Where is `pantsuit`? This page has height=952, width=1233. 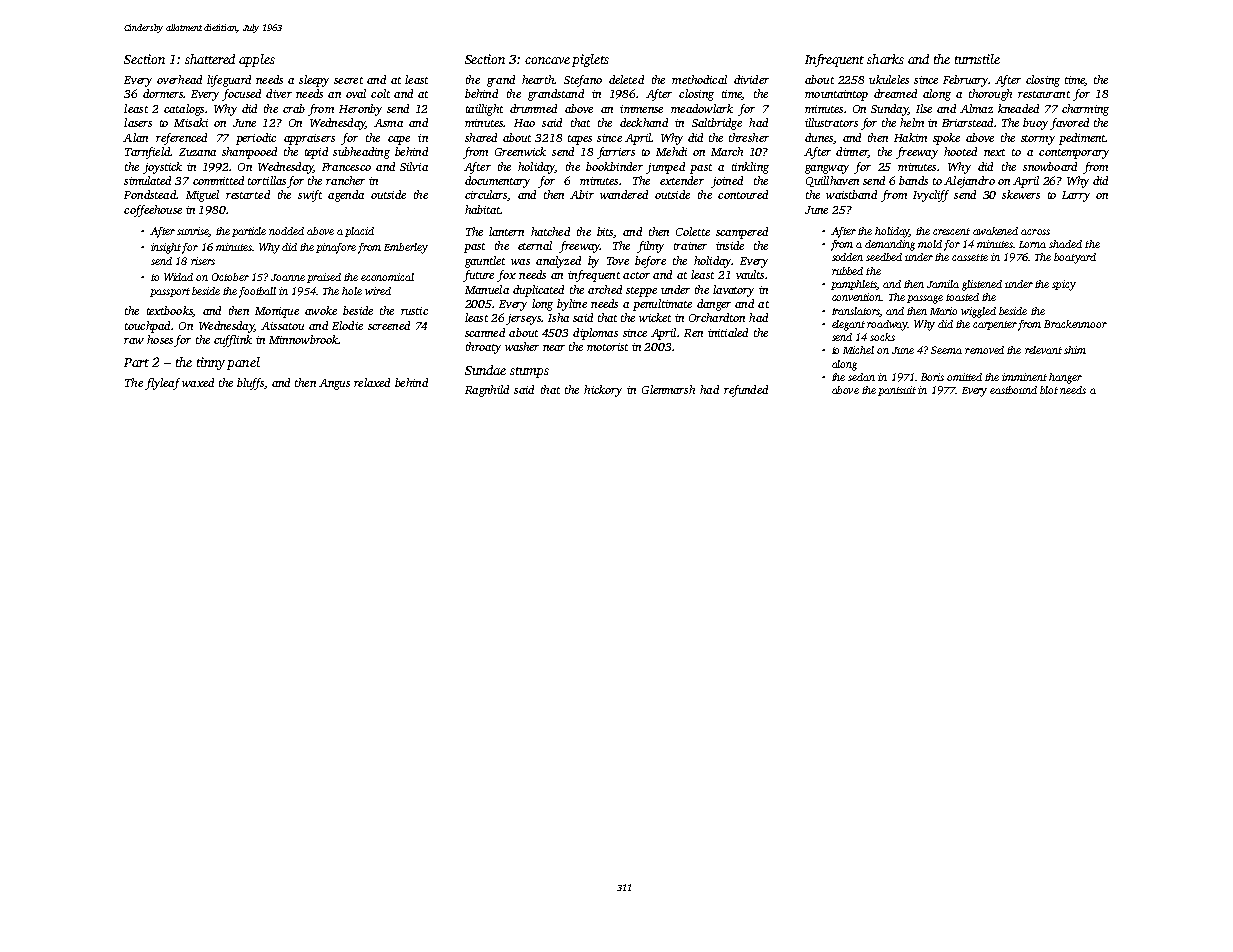 pantsuit is located at coordinates (897, 391).
